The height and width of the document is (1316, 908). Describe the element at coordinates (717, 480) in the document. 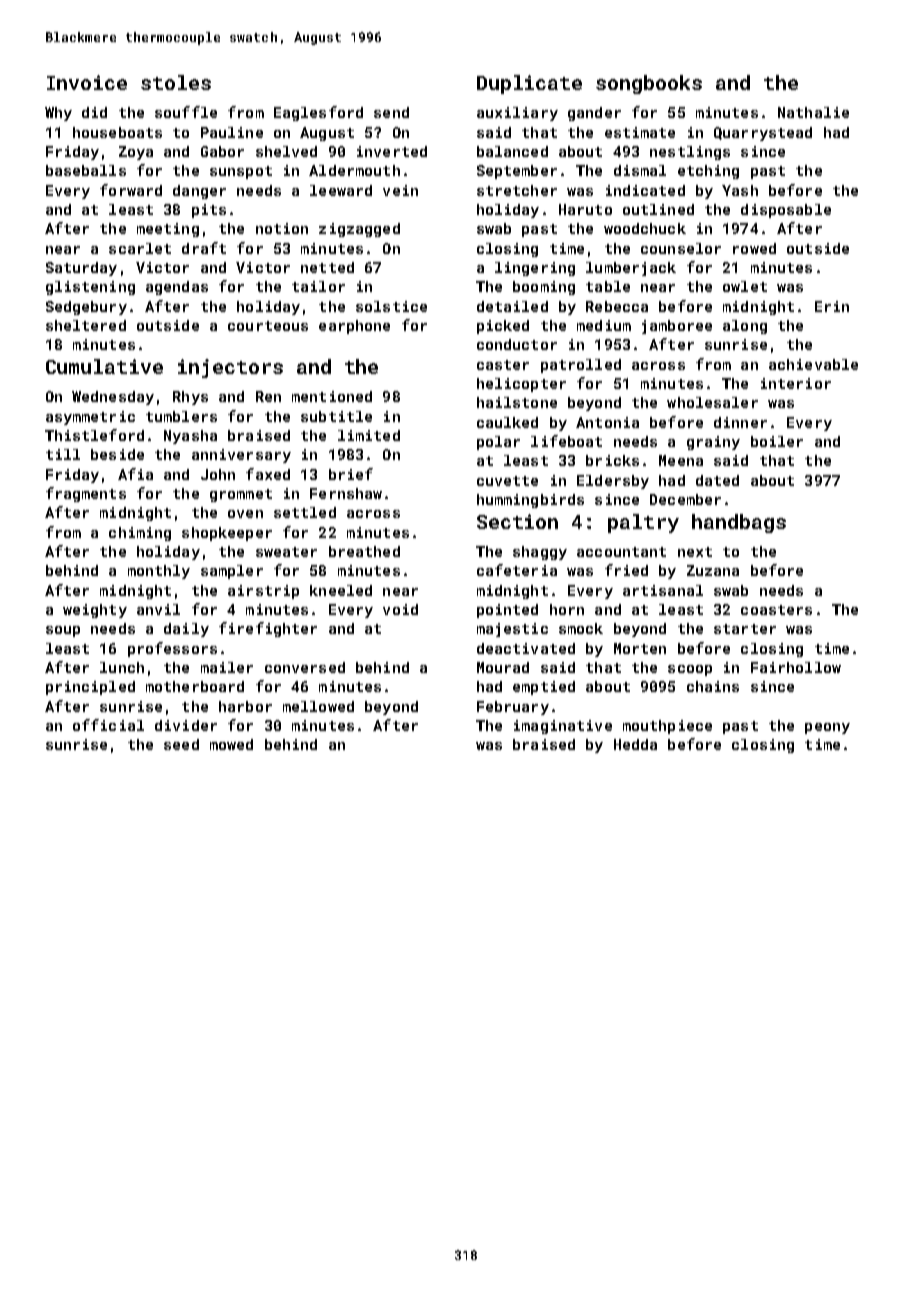

I see `dated` at that location.
